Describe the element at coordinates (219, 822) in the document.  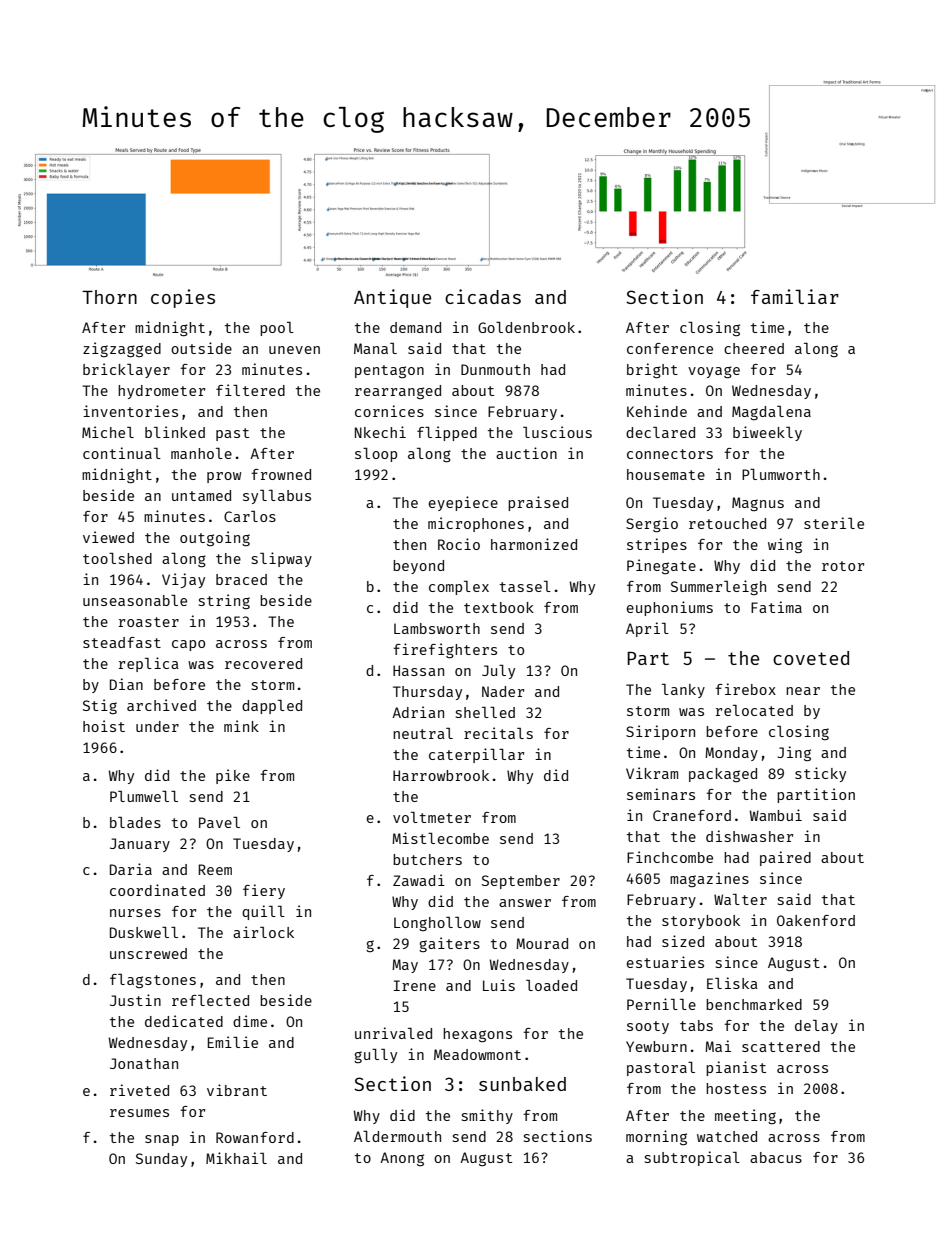
I see `Pavel` at that location.
